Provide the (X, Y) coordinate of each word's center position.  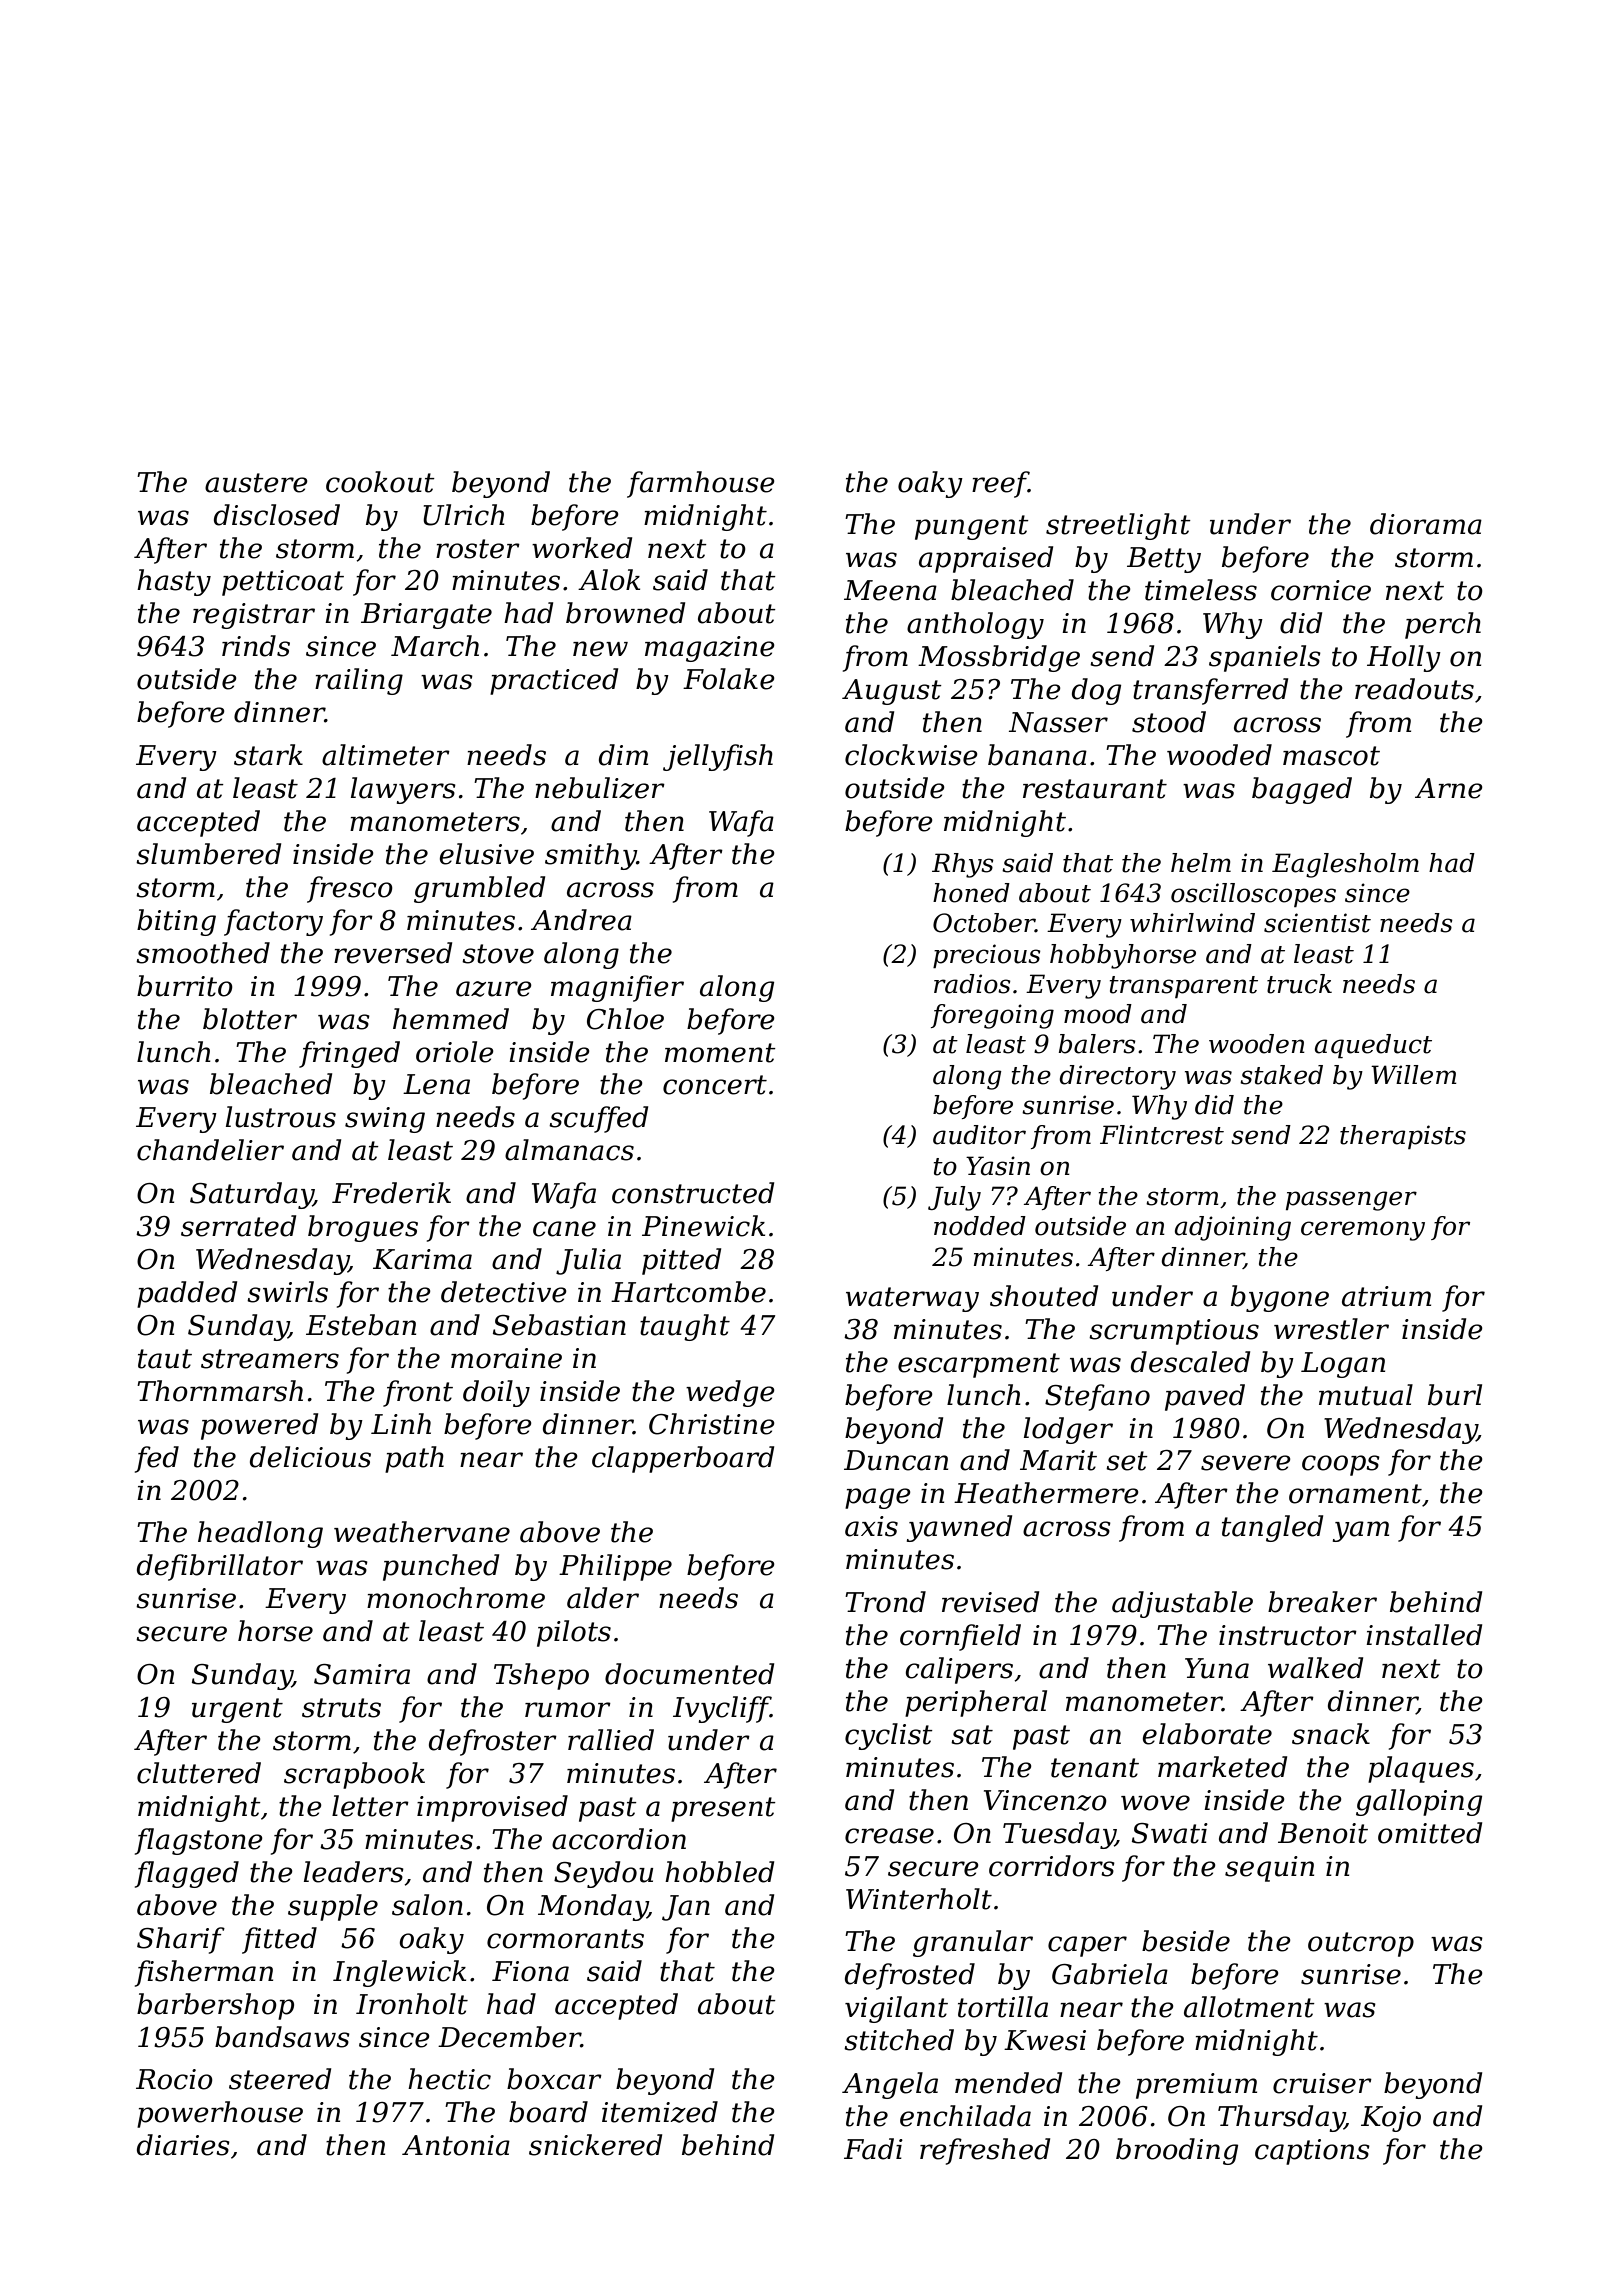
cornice (1321, 590)
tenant (1095, 1768)
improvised (492, 1808)
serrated (238, 1226)
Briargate (426, 616)
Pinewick (703, 1226)
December (509, 2037)
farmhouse (701, 484)
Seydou (604, 1874)
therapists (1403, 1137)
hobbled (719, 1872)
